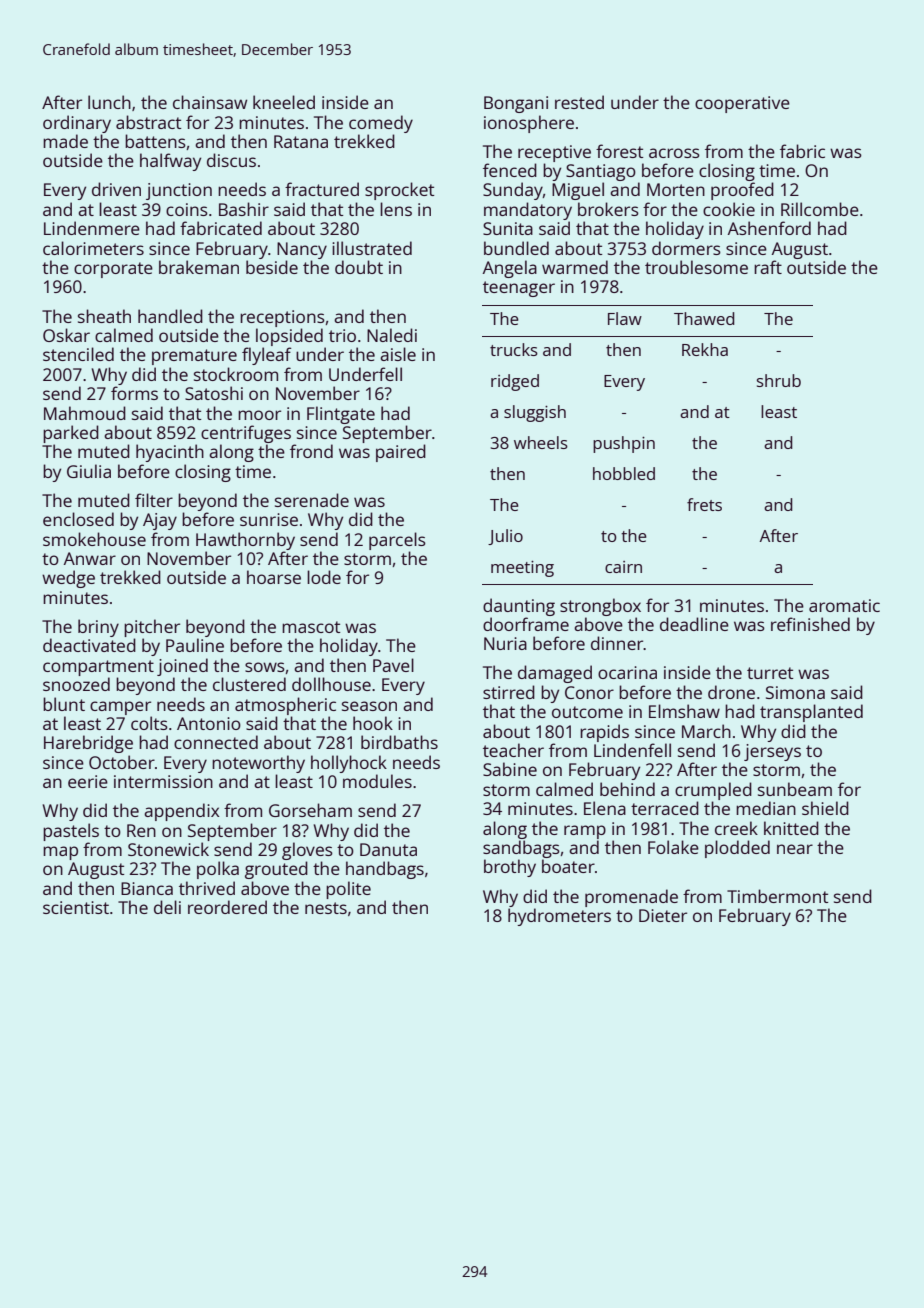  Describe the element at coordinates (559, 917) in the screenshot. I see `hydrometers` at that location.
